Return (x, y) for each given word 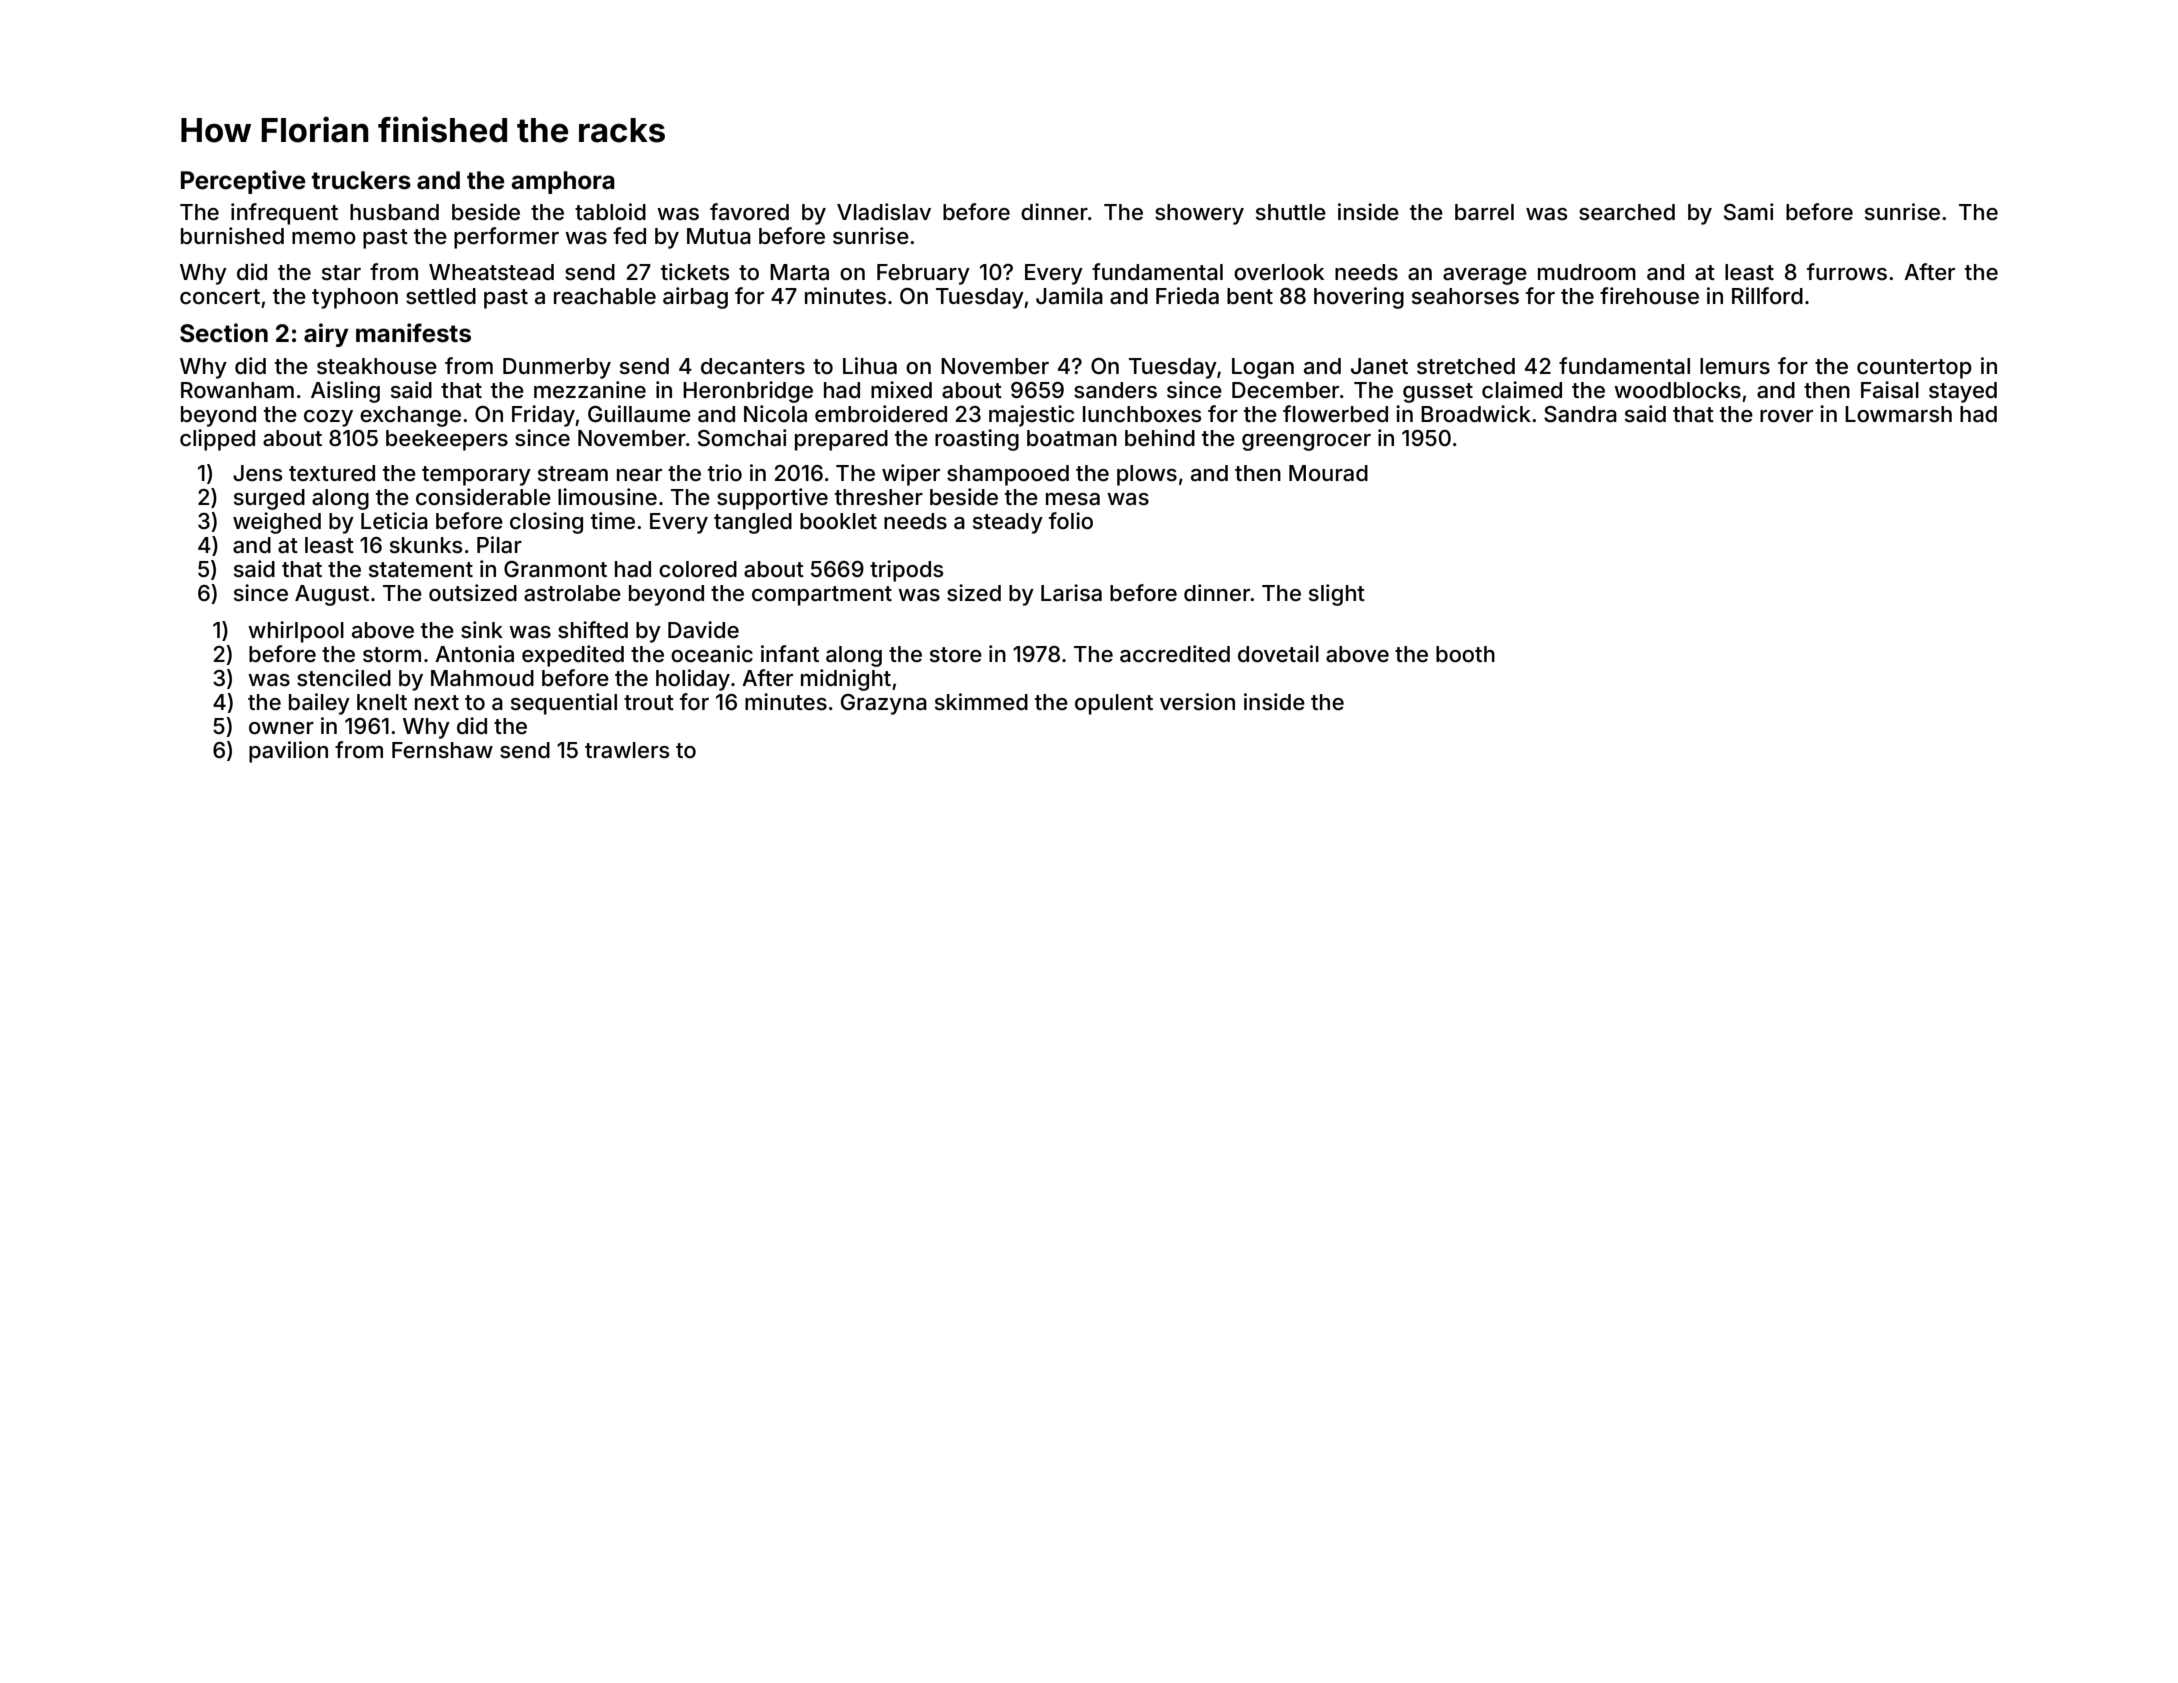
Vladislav (884, 212)
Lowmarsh (1898, 414)
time (613, 521)
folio (1071, 521)
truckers (361, 180)
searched (1627, 212)
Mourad (1328, 473)
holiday (693, 680)
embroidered (881, 414)
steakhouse (377, 366)
